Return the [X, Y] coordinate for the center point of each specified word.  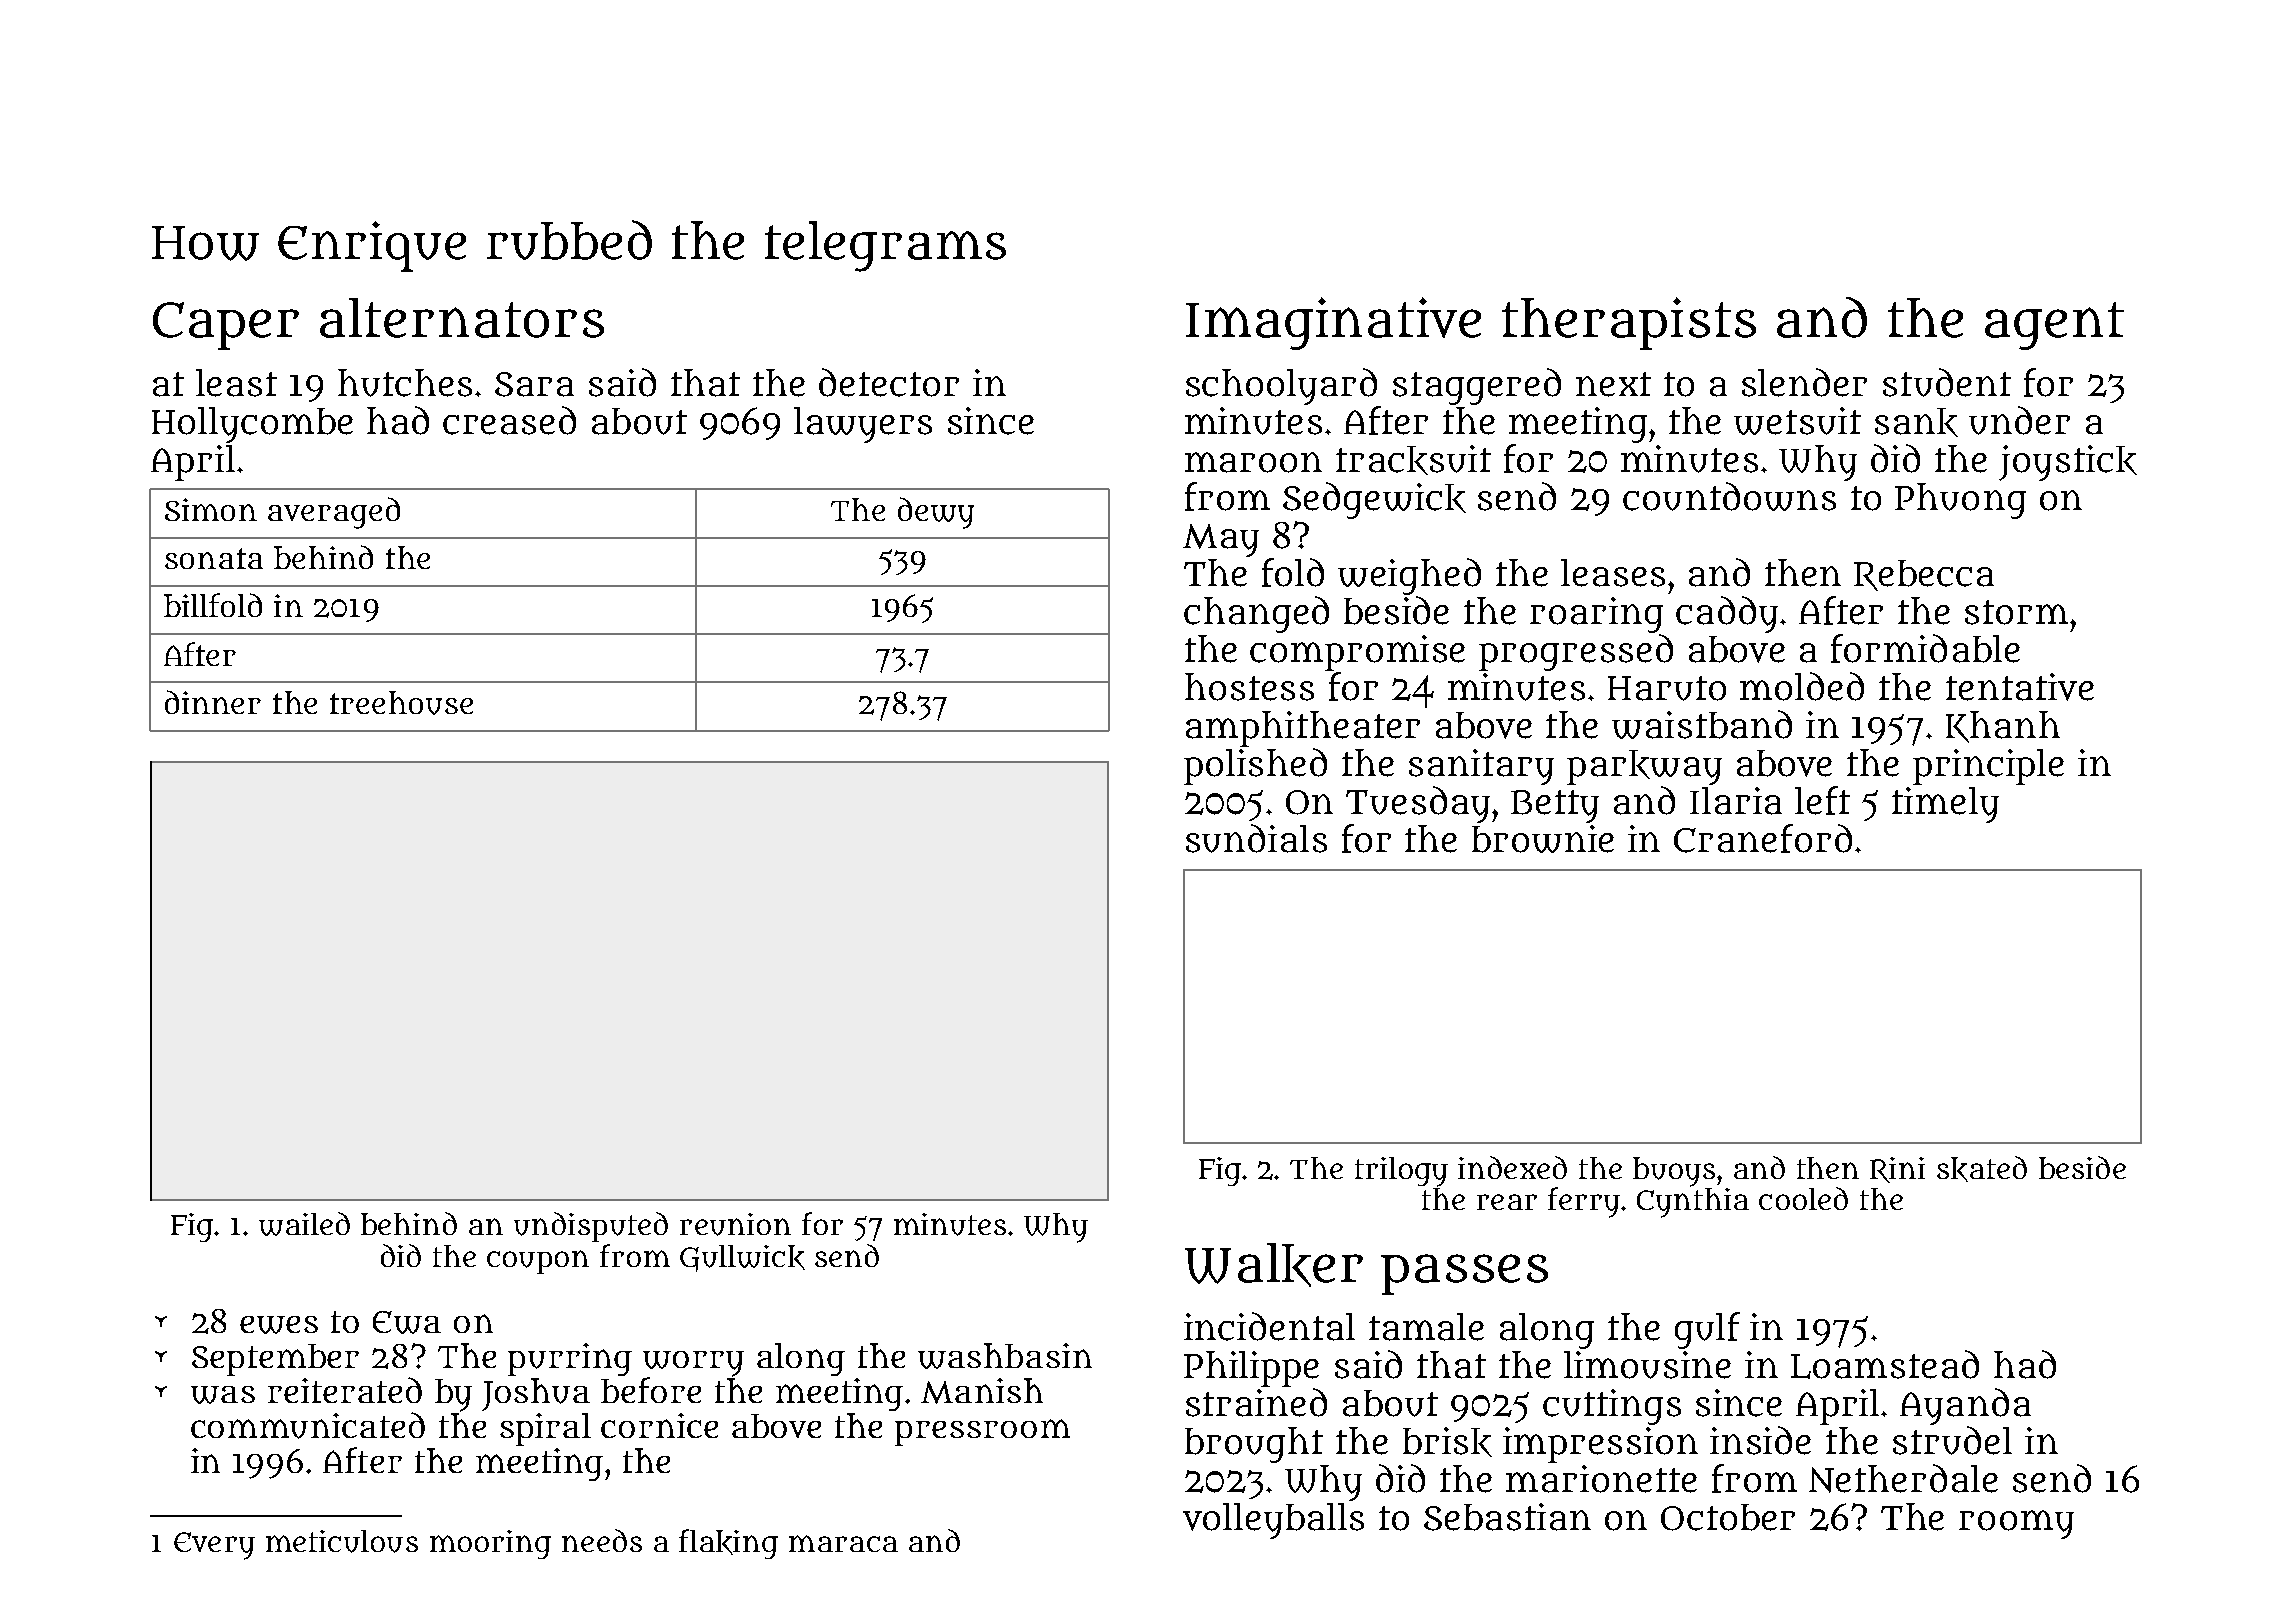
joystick [2068, 463]
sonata [214, 558]
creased [509, 420]
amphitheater [1303, 729]
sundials [1256, 838]
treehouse [401, 703]
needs [602, 1540]
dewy [936, 513]
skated [1982, 1169]
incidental [1269, 1326]
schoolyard [1281, 386]
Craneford [1763, 838]
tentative [2020, 687]
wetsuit [1797, 421]
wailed [304, 1224]
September [275, 1360]
